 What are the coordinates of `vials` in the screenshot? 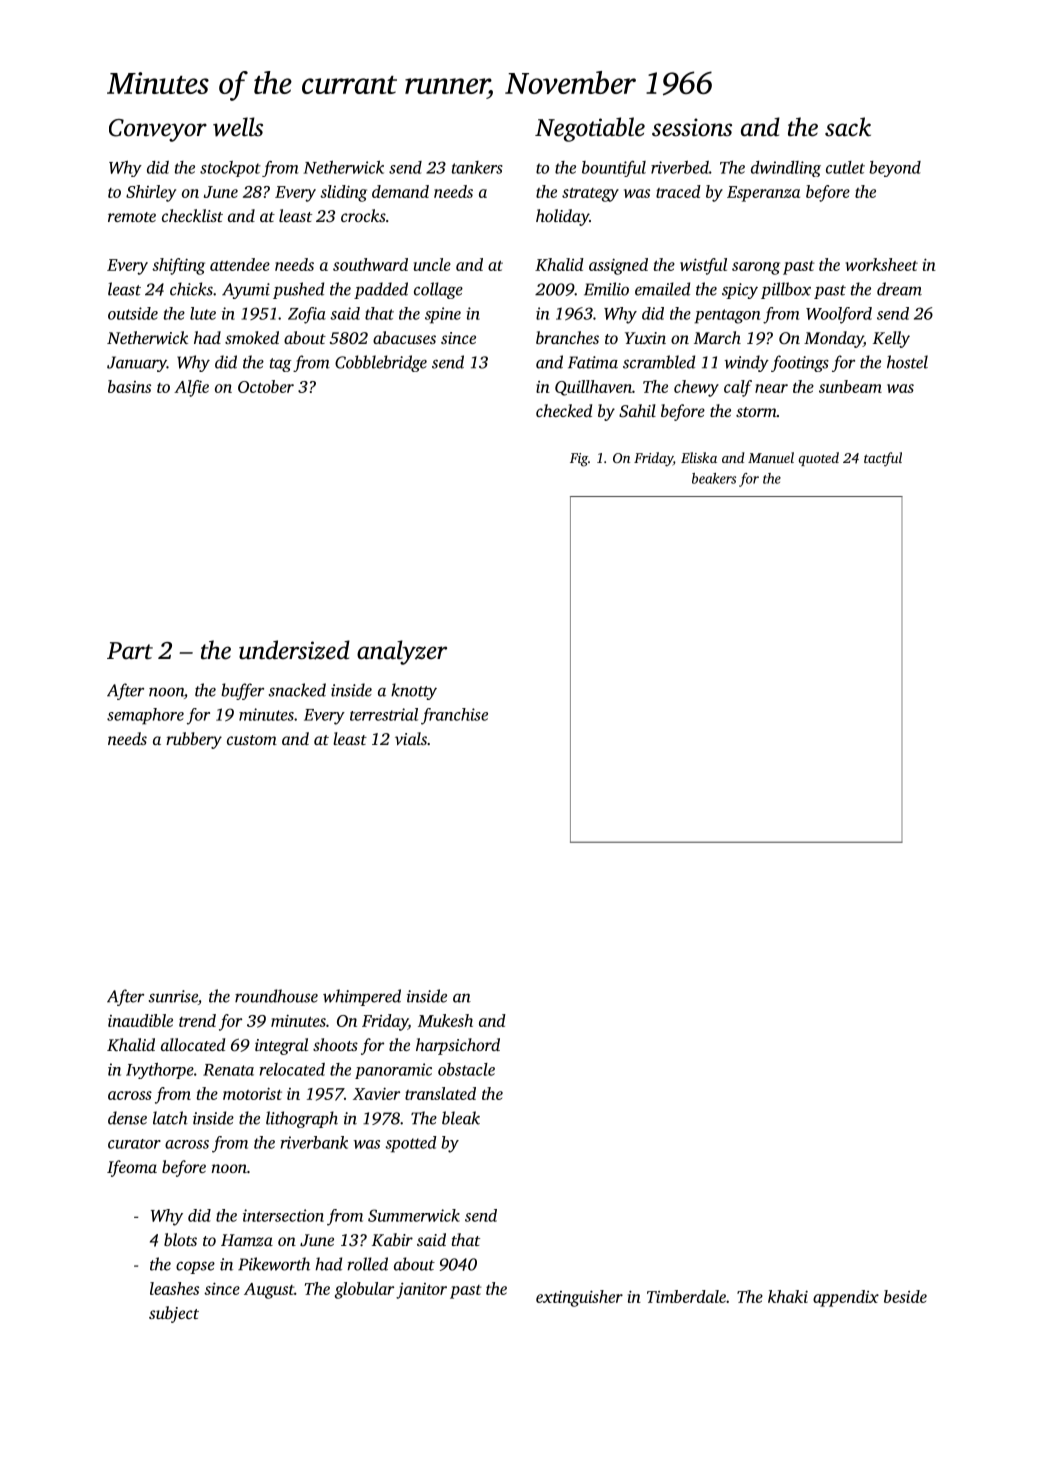 It's located at (411, 738).
